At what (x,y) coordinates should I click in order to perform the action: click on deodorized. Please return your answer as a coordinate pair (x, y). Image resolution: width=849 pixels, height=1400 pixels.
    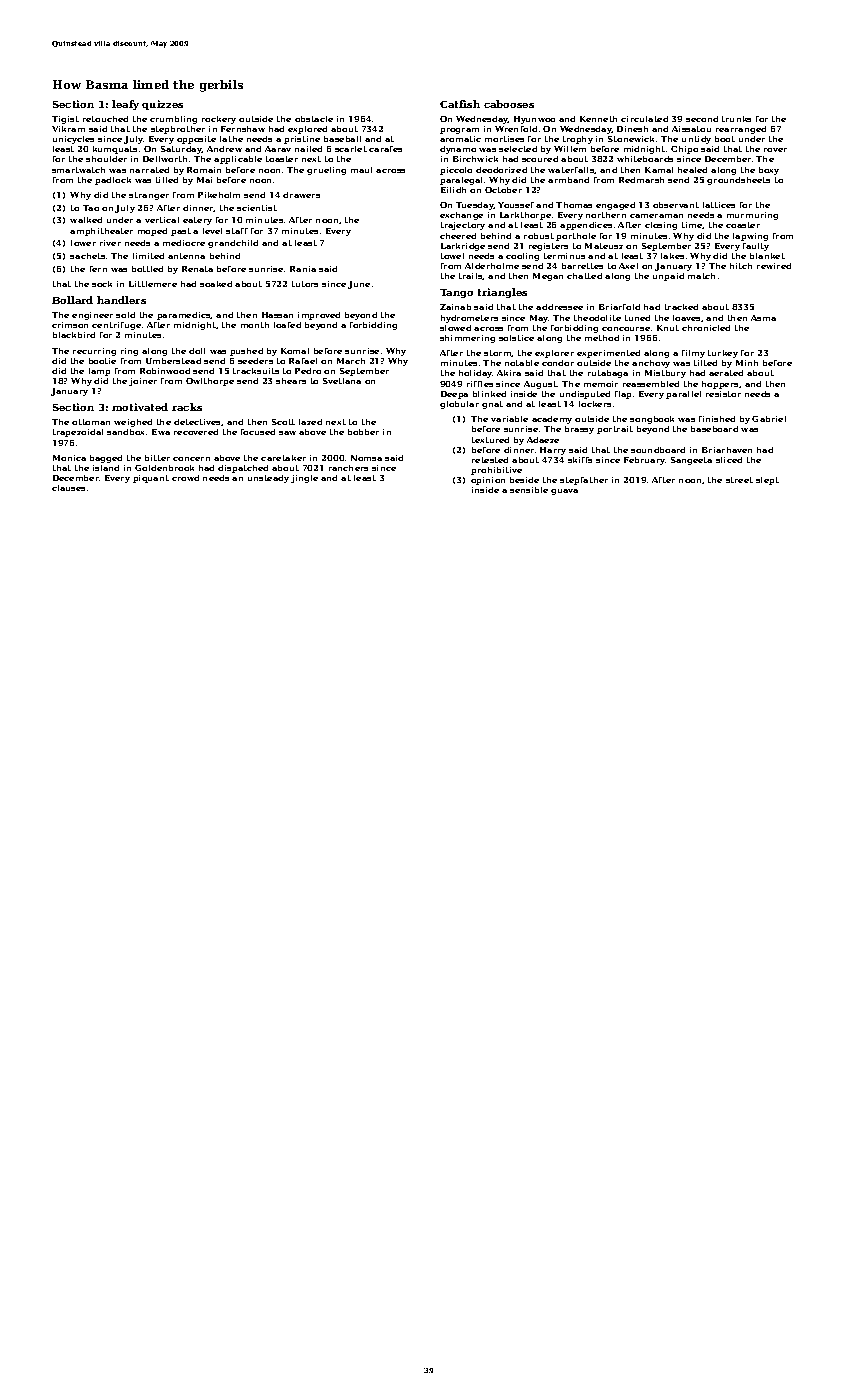
    Looking at the image, I should click on (501, 170).
